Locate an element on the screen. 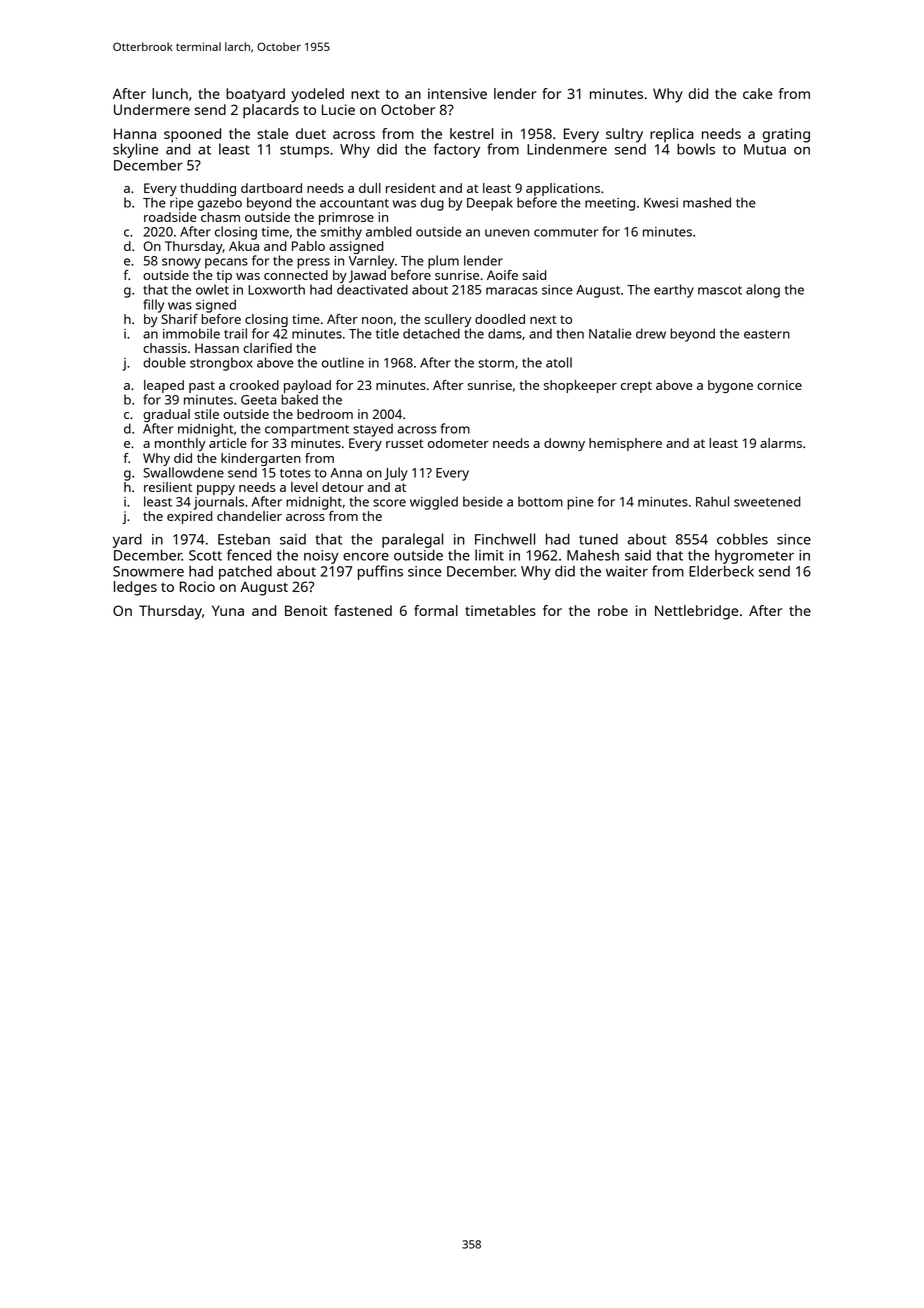 This screenshot has height=1308, width=924. mashed is located at coordinates (707, 202).
